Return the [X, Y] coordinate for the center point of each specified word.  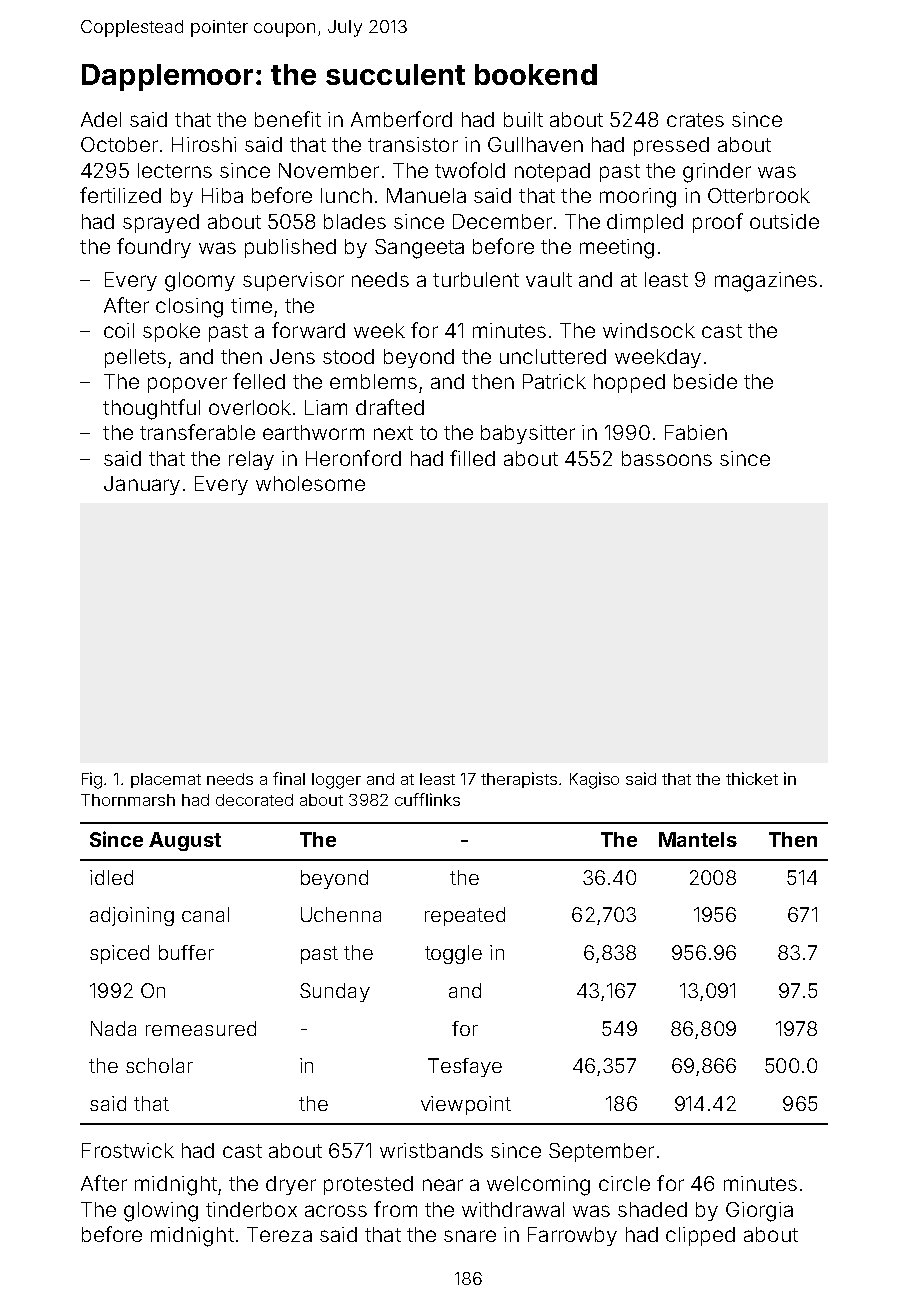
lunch [346, 195]
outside [784, 221]
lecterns [175, 170]
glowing [161, 1212]
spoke [171, 332]
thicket [752, 778]
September [601, 1152]
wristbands [431, 1150]
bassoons [667, 458]
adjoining [132, 916]
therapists [519, 780]
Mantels [698, 839]
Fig [92, 780]
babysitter [528, 434]
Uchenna [341, 914]
